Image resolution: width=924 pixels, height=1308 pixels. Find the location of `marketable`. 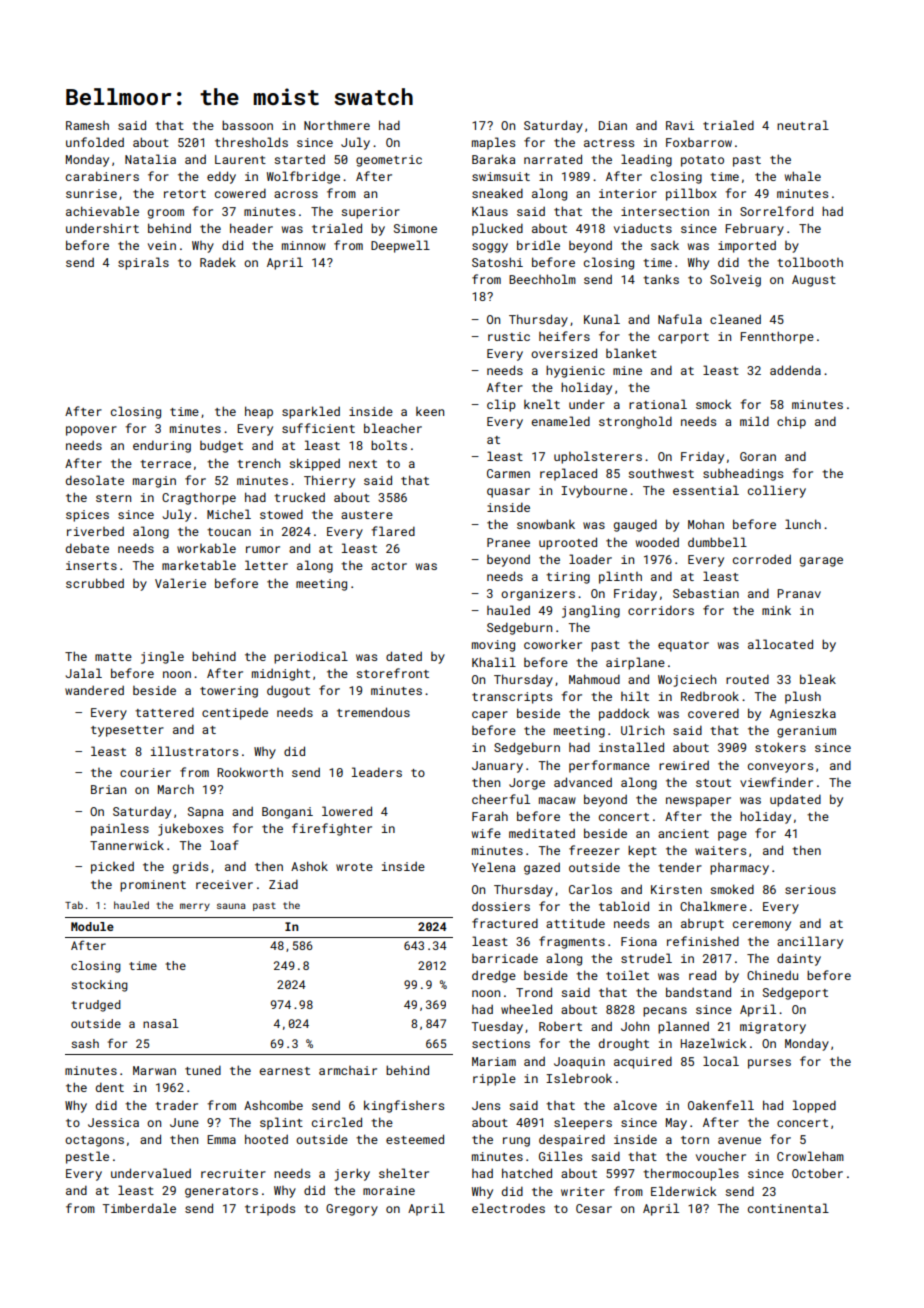

marketable is located at coordinates (199, 565).
